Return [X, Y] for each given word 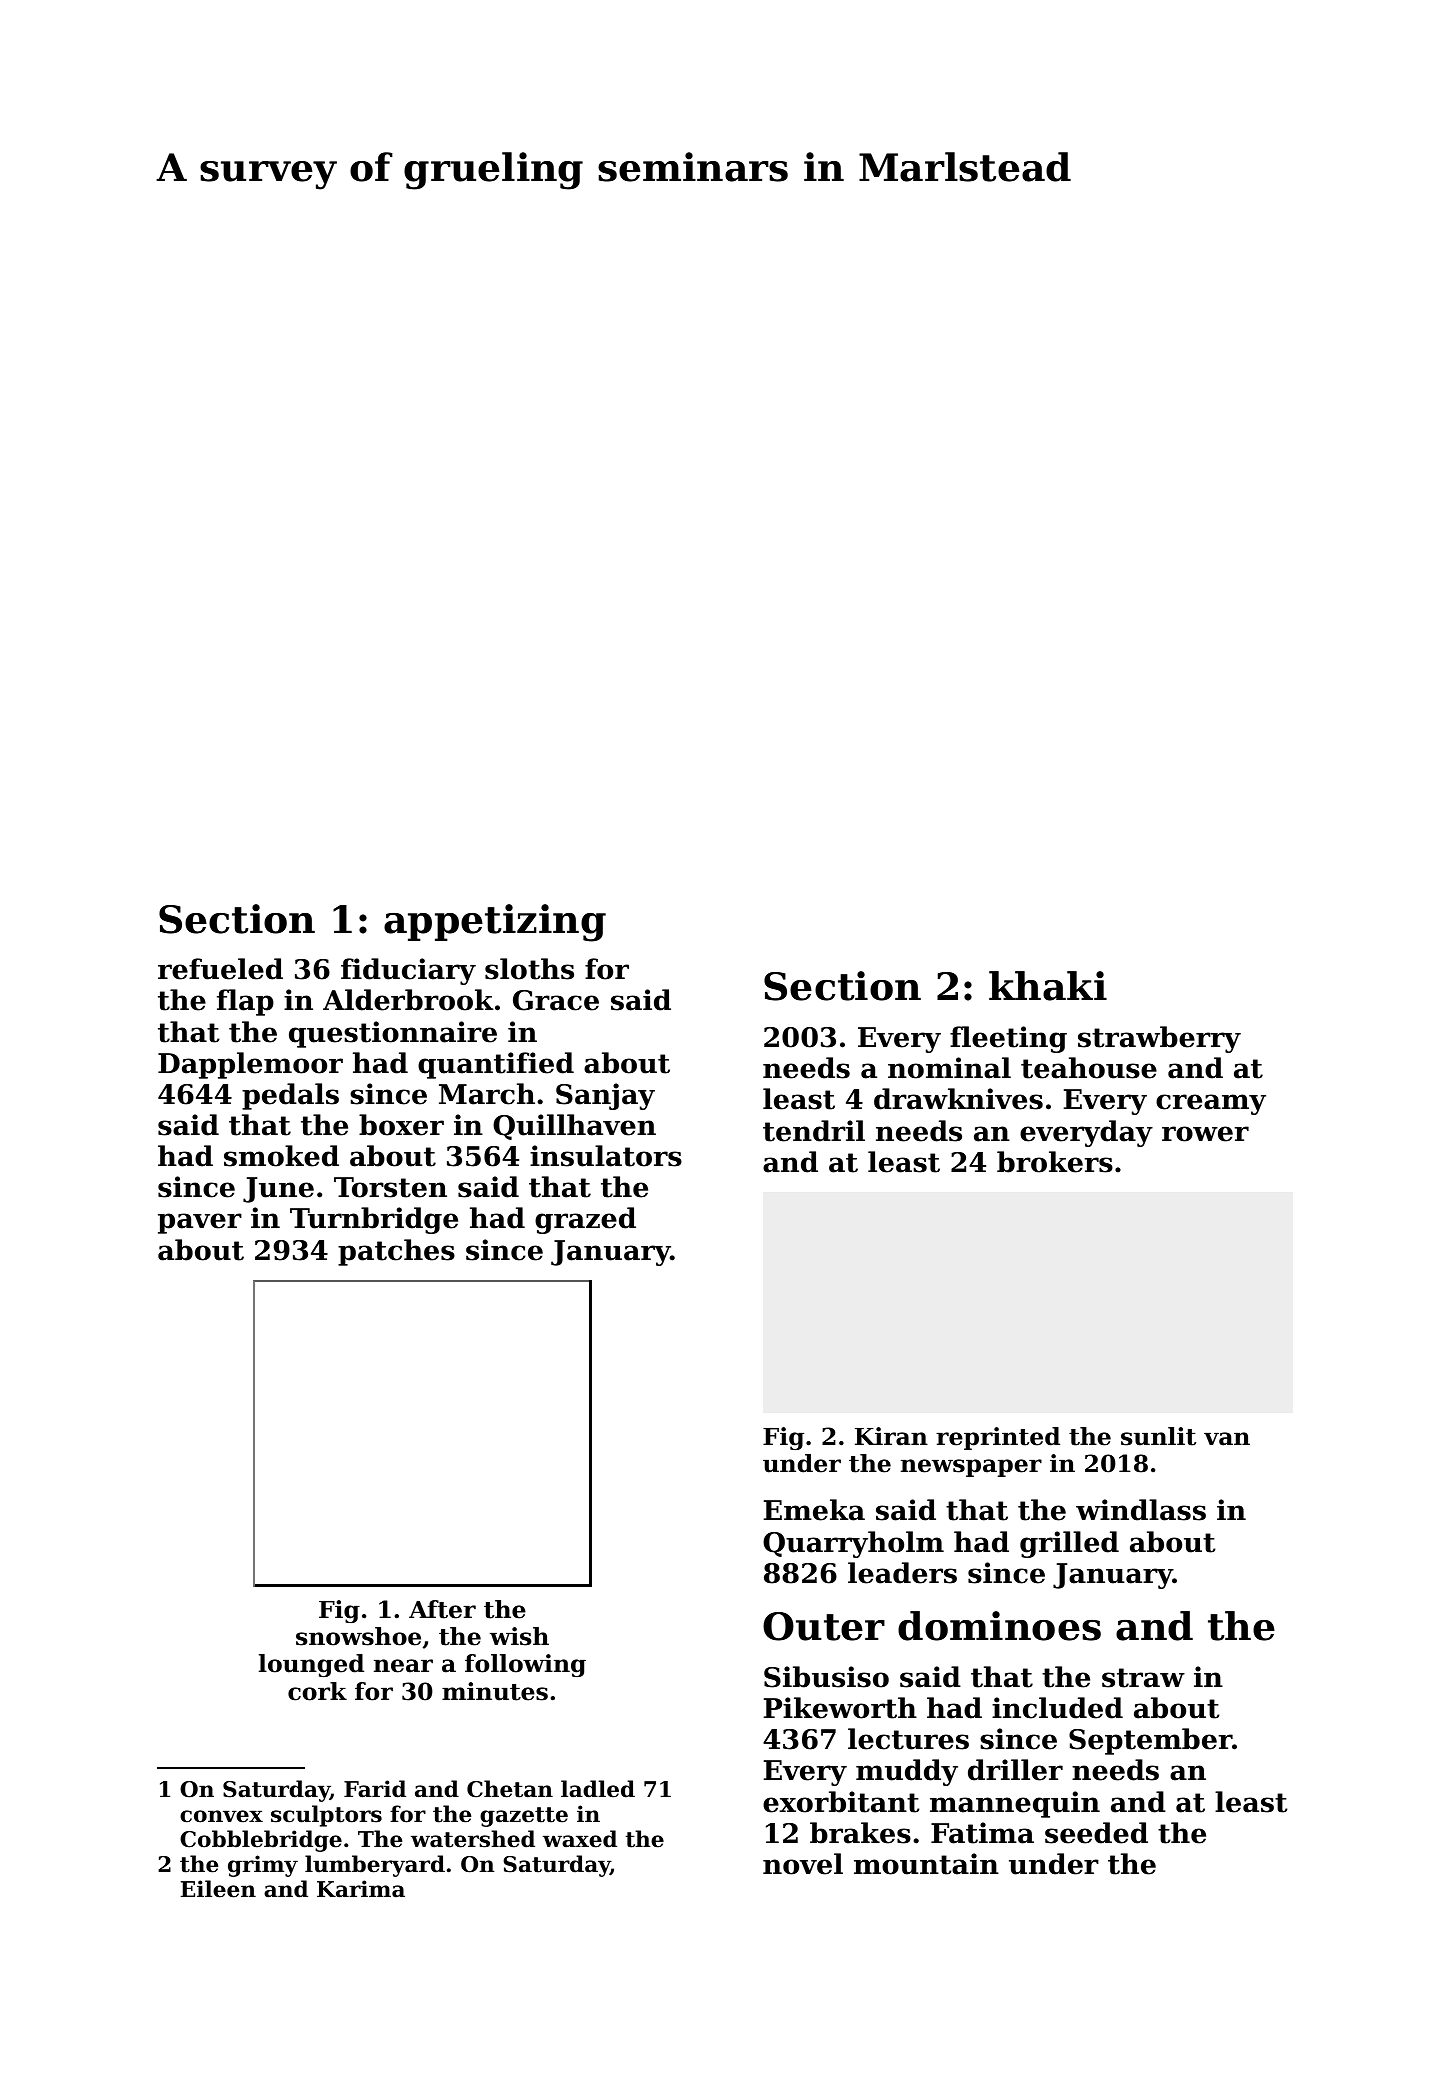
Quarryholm [853, 1544]
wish [519, 1636]
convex [221, 1816]
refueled [220, 969]
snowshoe [358, 1636]
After [442, 1609]
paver [200, 1223]
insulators [606, 1156]
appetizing [495, 923]
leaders [902, 1573]
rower [1205, 1134]
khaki [1048, 986]
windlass [1141, 1510]
